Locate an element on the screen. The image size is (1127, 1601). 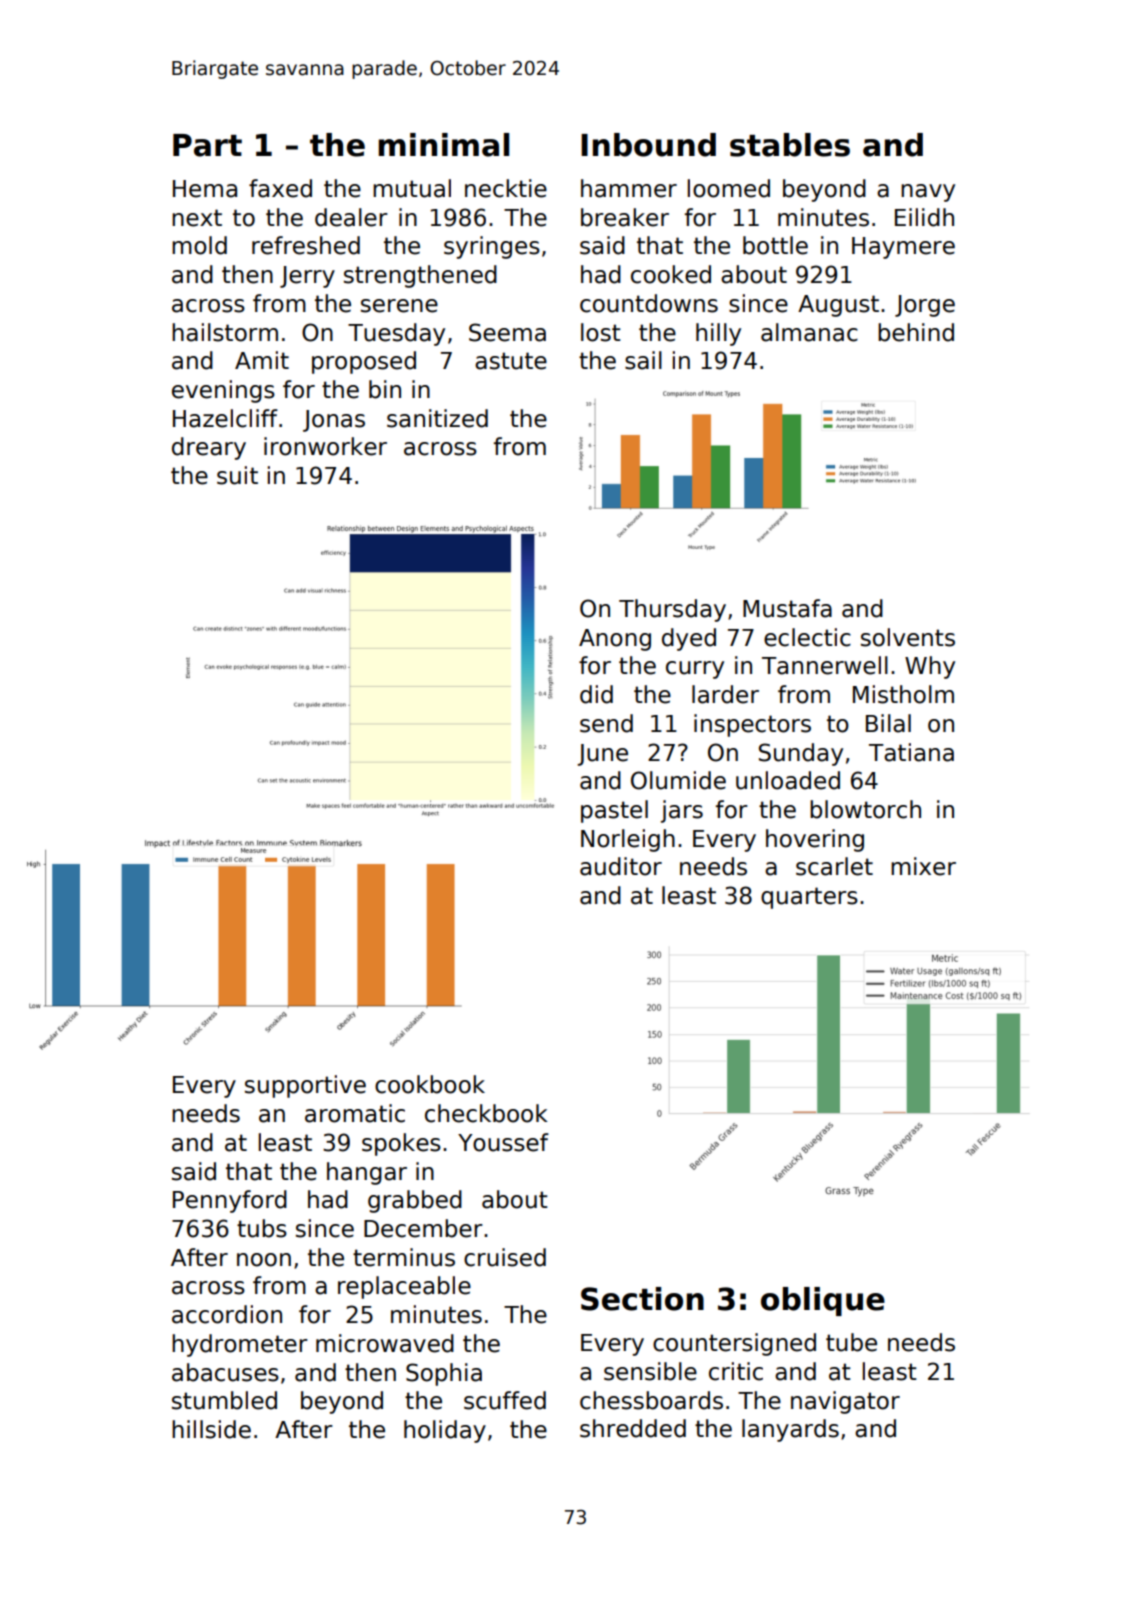
quarters is located at coordinates (809, 898).
